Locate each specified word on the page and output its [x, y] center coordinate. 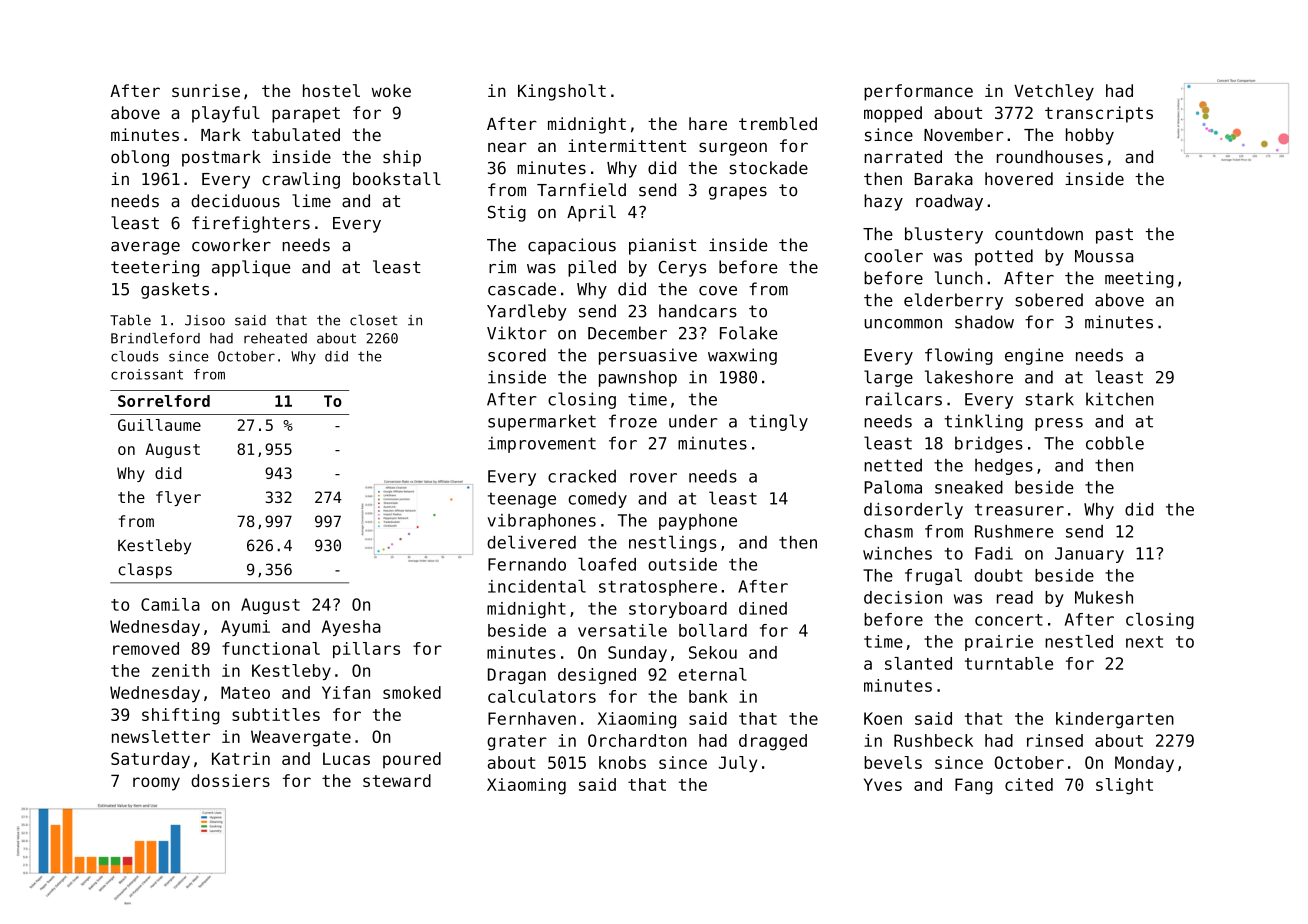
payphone [698, 522]
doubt [998, 575]
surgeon [733, 149]
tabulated [296, 134]
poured [412, 760]
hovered [1019, 179]
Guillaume [159, 425]
